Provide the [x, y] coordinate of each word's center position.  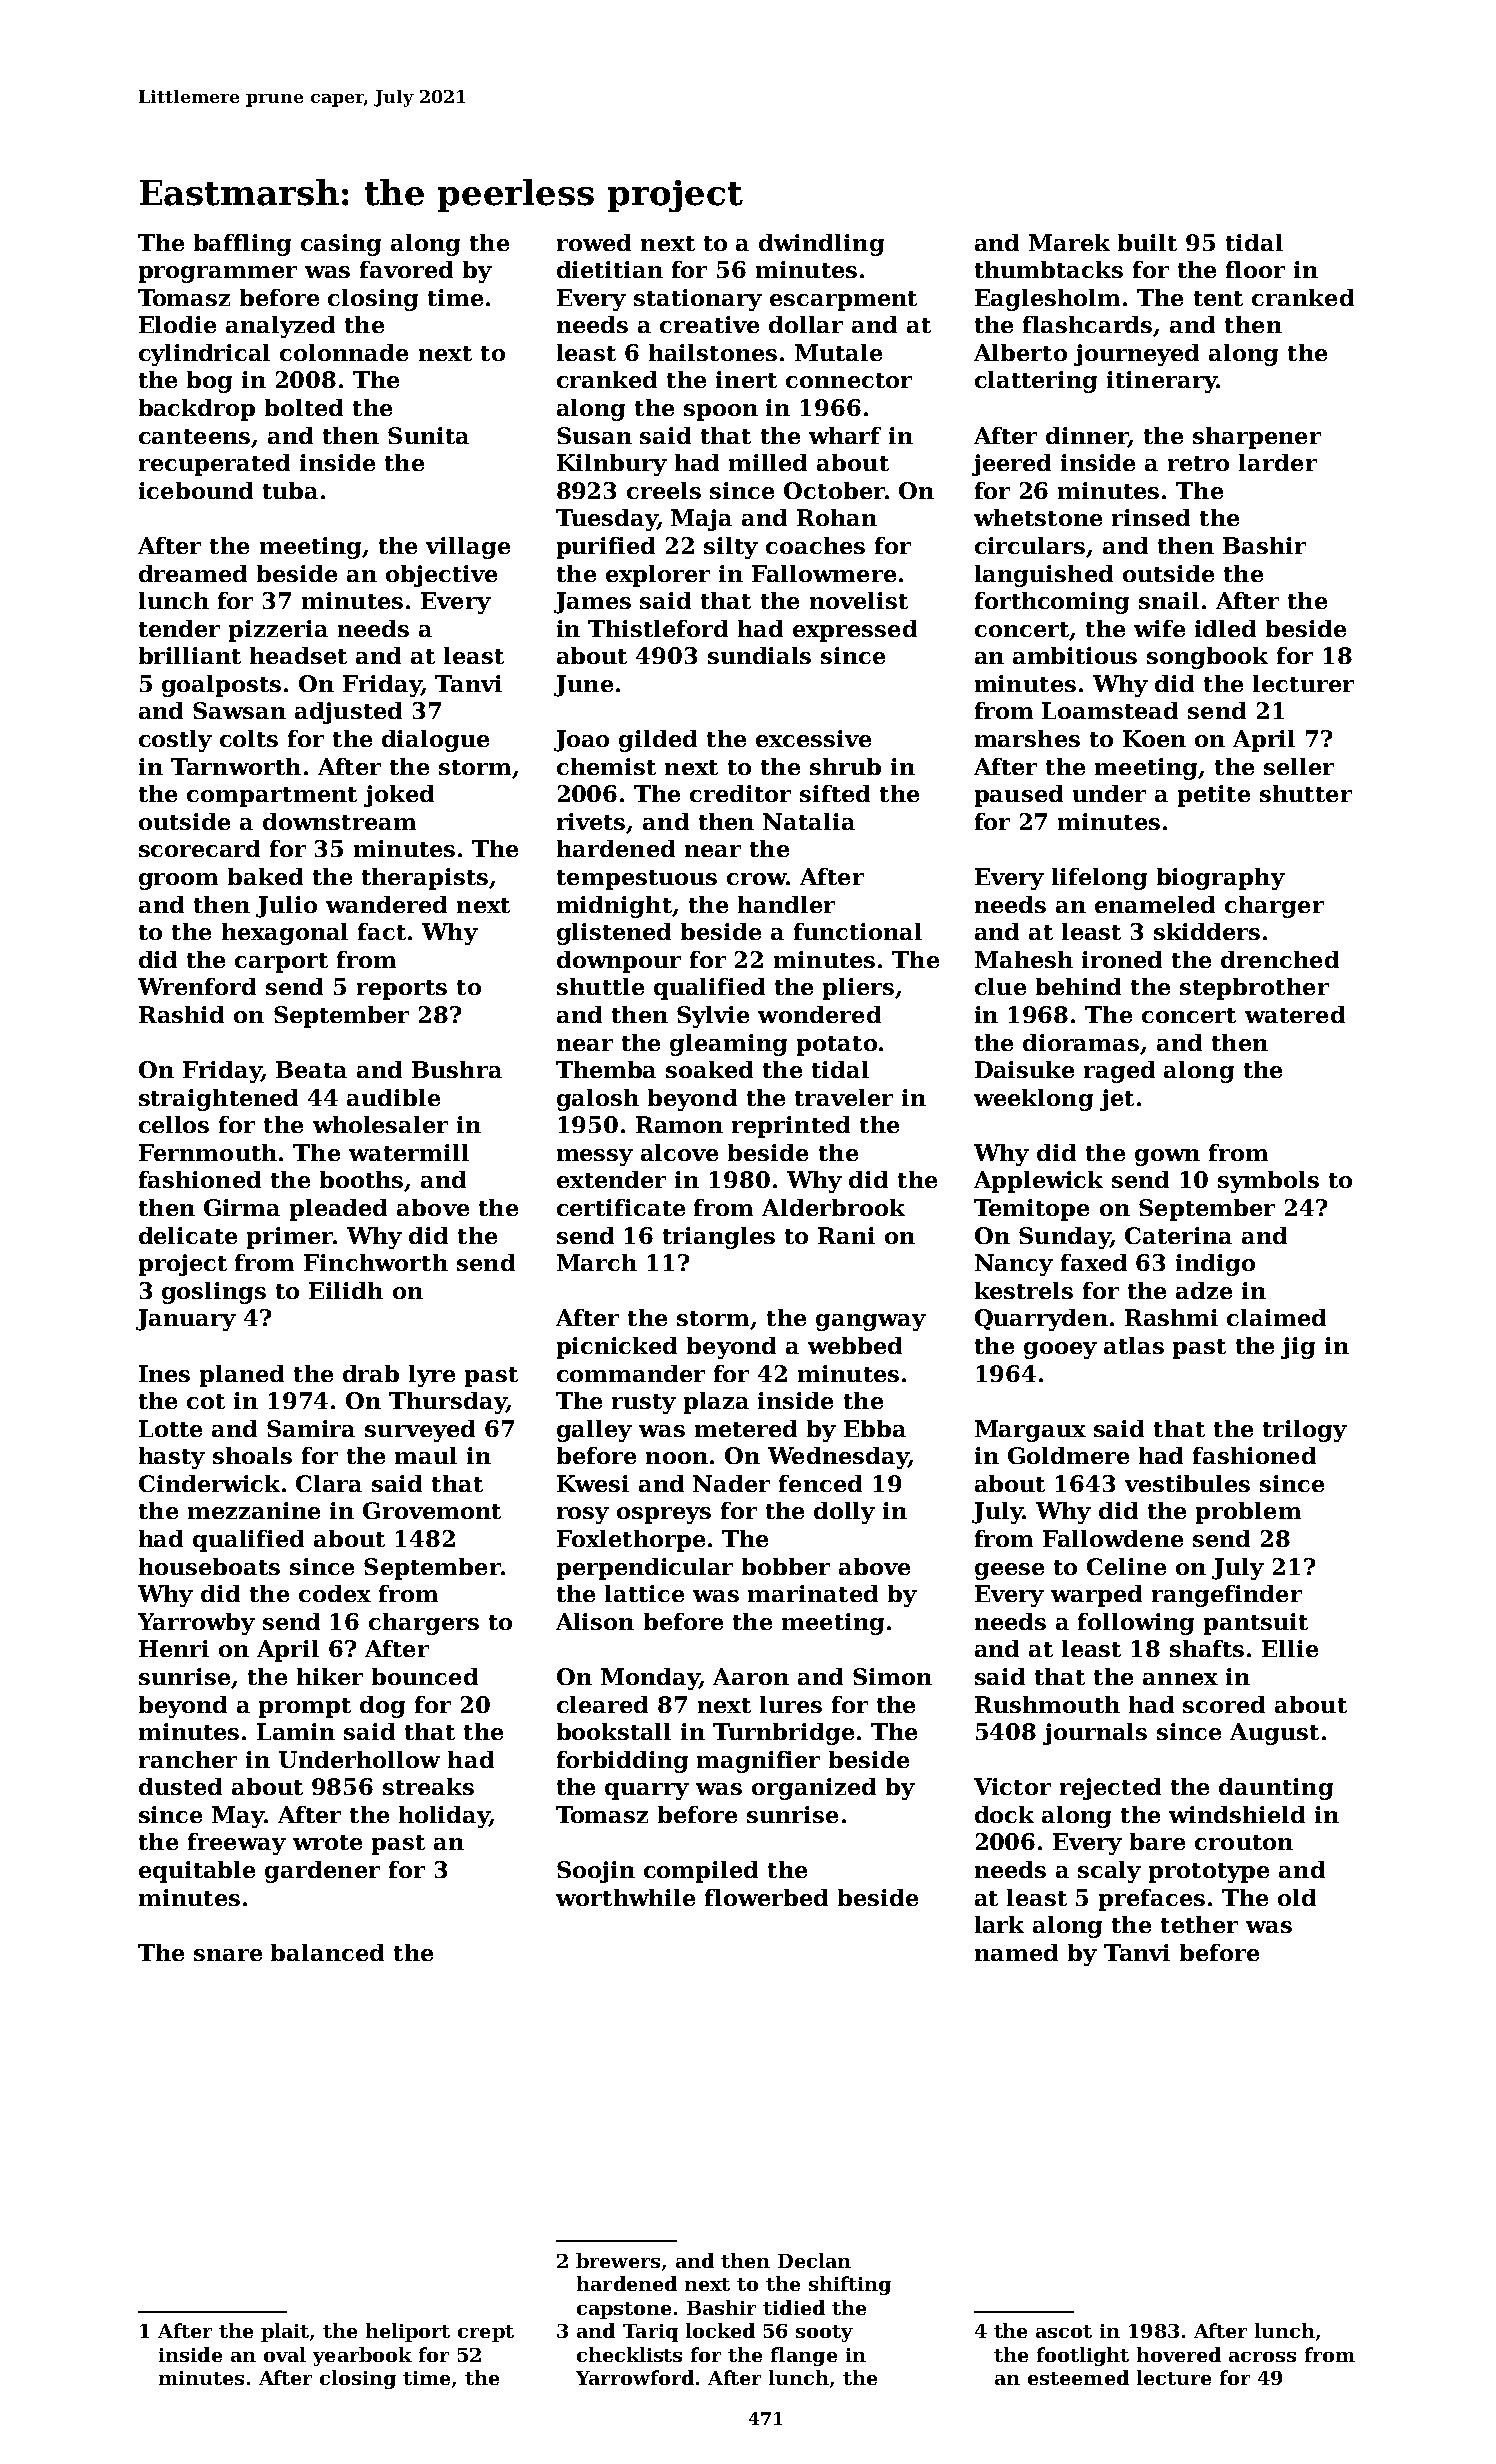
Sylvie [713, 1017]
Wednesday [838, 1458]
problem [1248, 1513]
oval [285, 2354]
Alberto [1020, 352]
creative [709, 324]
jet [1117, 1100]
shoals [252, 1455]
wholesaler [380, 1124]
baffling [242, 245]
